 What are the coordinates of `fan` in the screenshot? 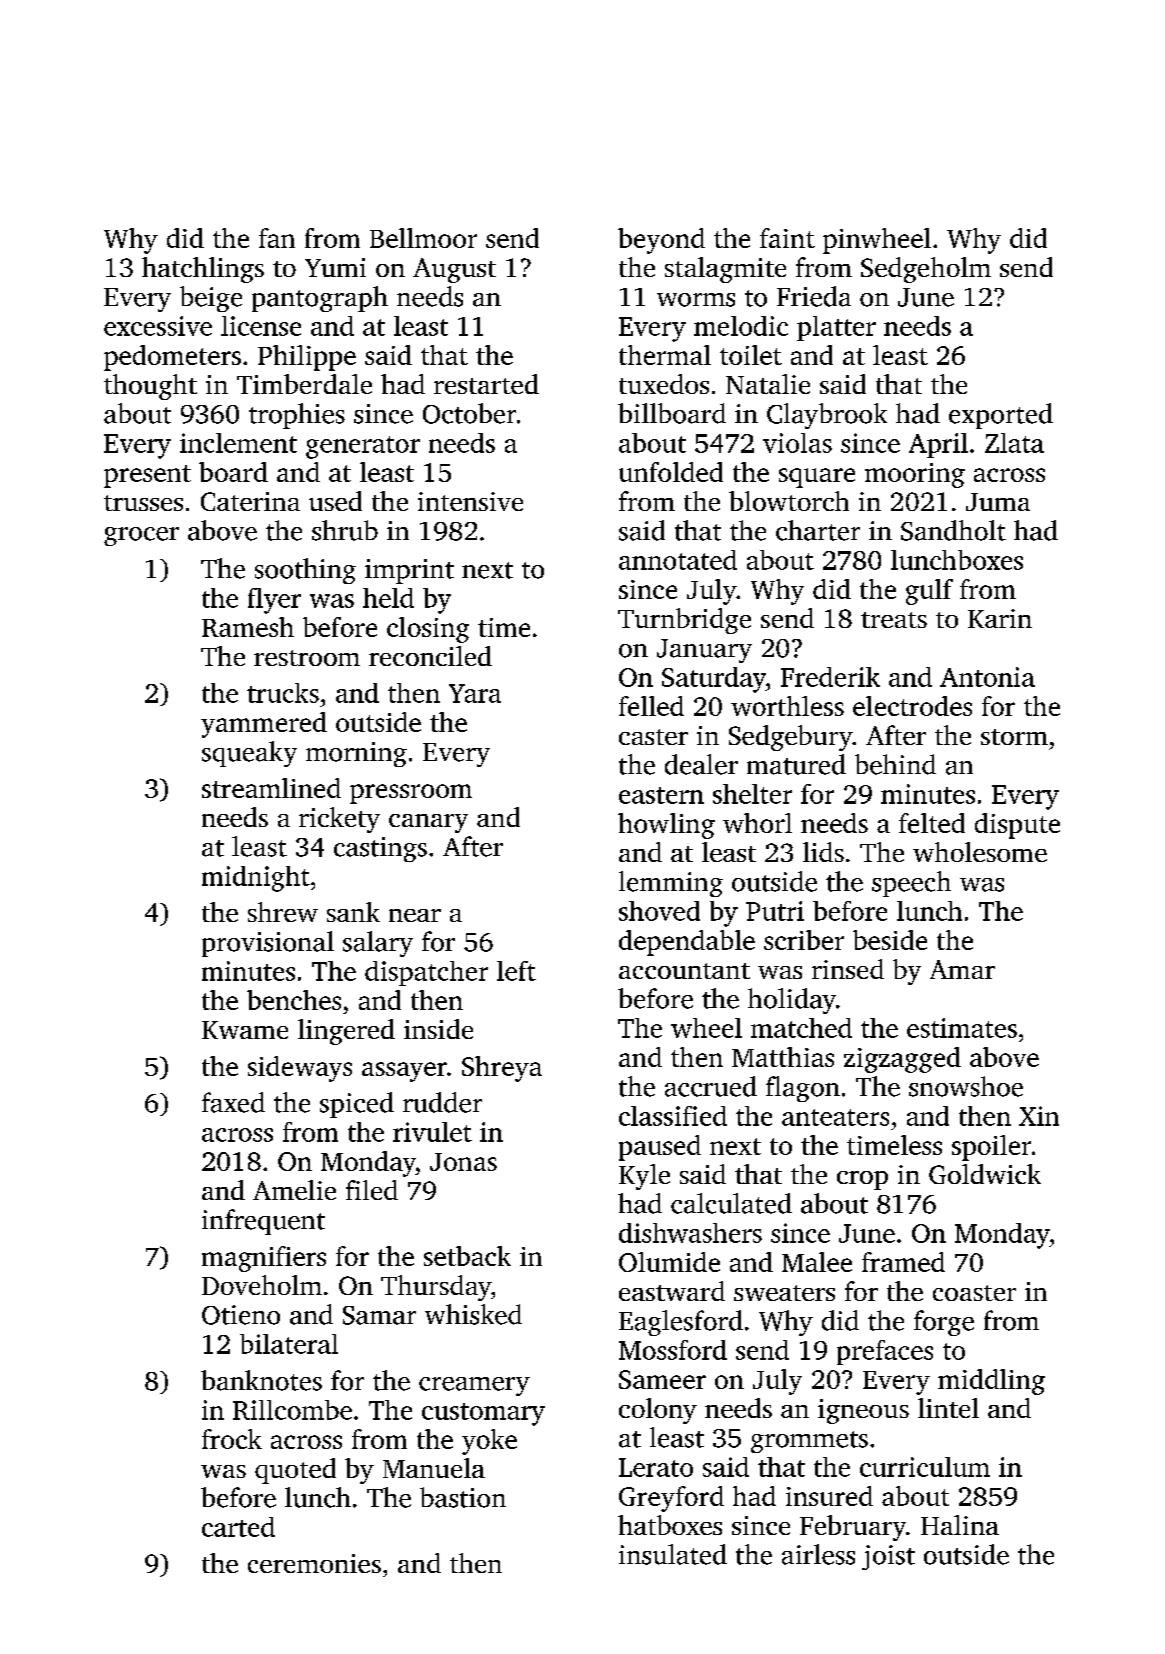 It's located at (277, 238).
